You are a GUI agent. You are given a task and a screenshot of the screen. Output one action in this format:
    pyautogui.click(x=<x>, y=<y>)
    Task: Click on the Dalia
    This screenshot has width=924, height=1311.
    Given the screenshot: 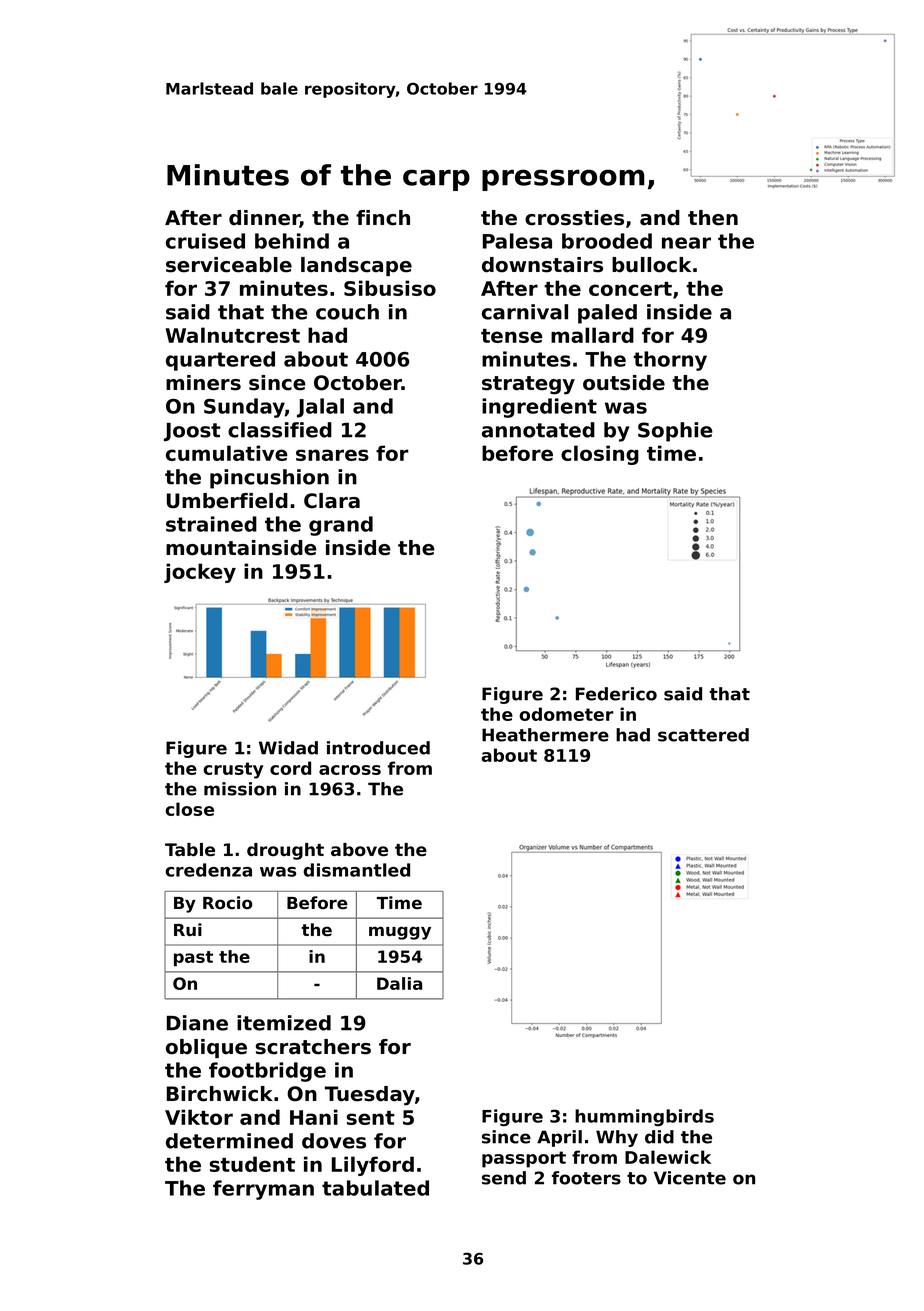 What is the action you would take?
    pyautogui.click(x=399, y=983)
